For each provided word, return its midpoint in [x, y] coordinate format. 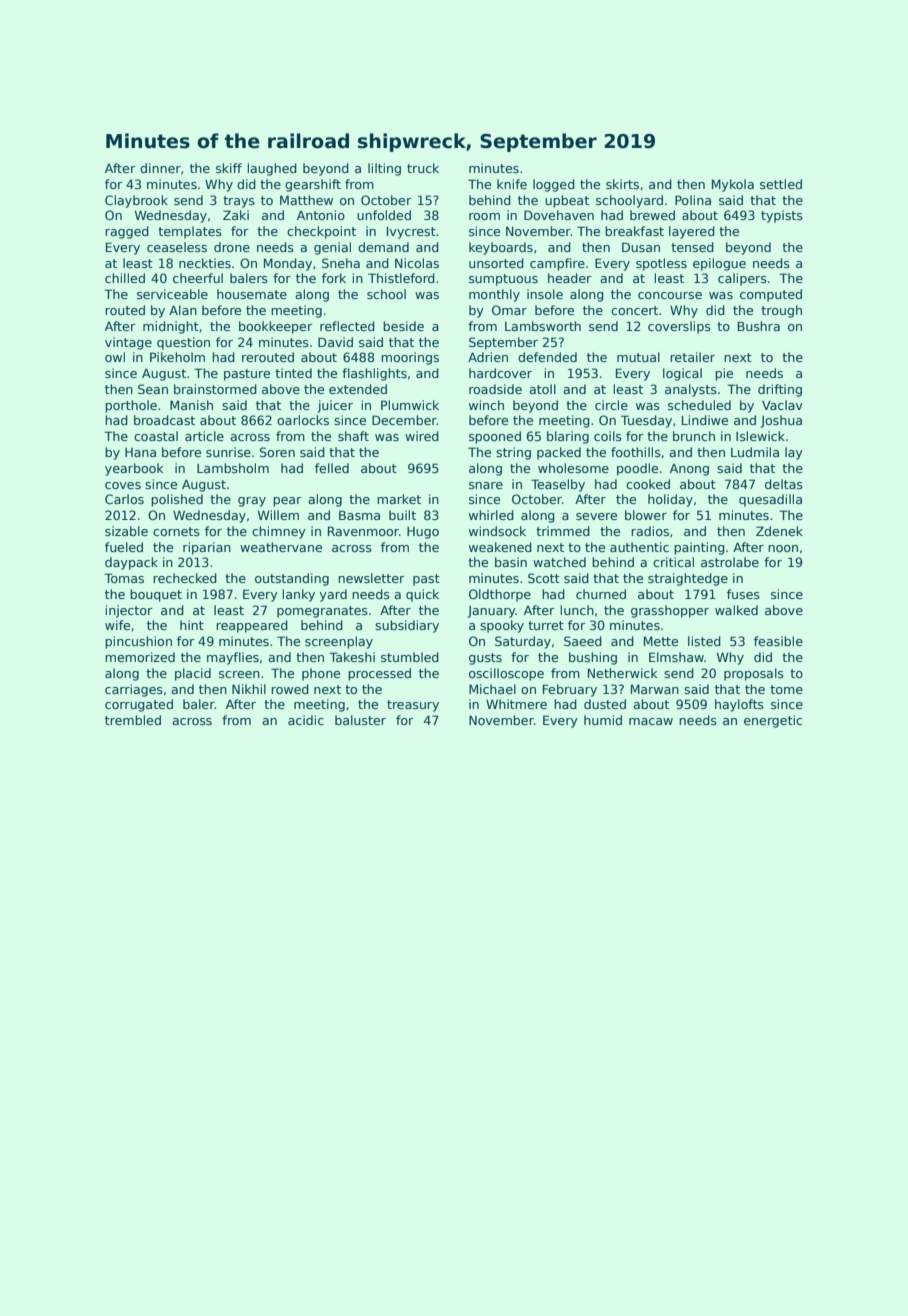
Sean [153, 389]
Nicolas [417, 263]
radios [650, 531]
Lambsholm [233, 468]
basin [511, 562]
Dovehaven [559, 215]
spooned [495, 437]
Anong [689, 470]
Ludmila [755, 452]
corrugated [139, 705]
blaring [568, 437]
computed [771, 295]
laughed [272, 169]
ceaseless [177, 247]
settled [781, 184]
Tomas [124, 578]
